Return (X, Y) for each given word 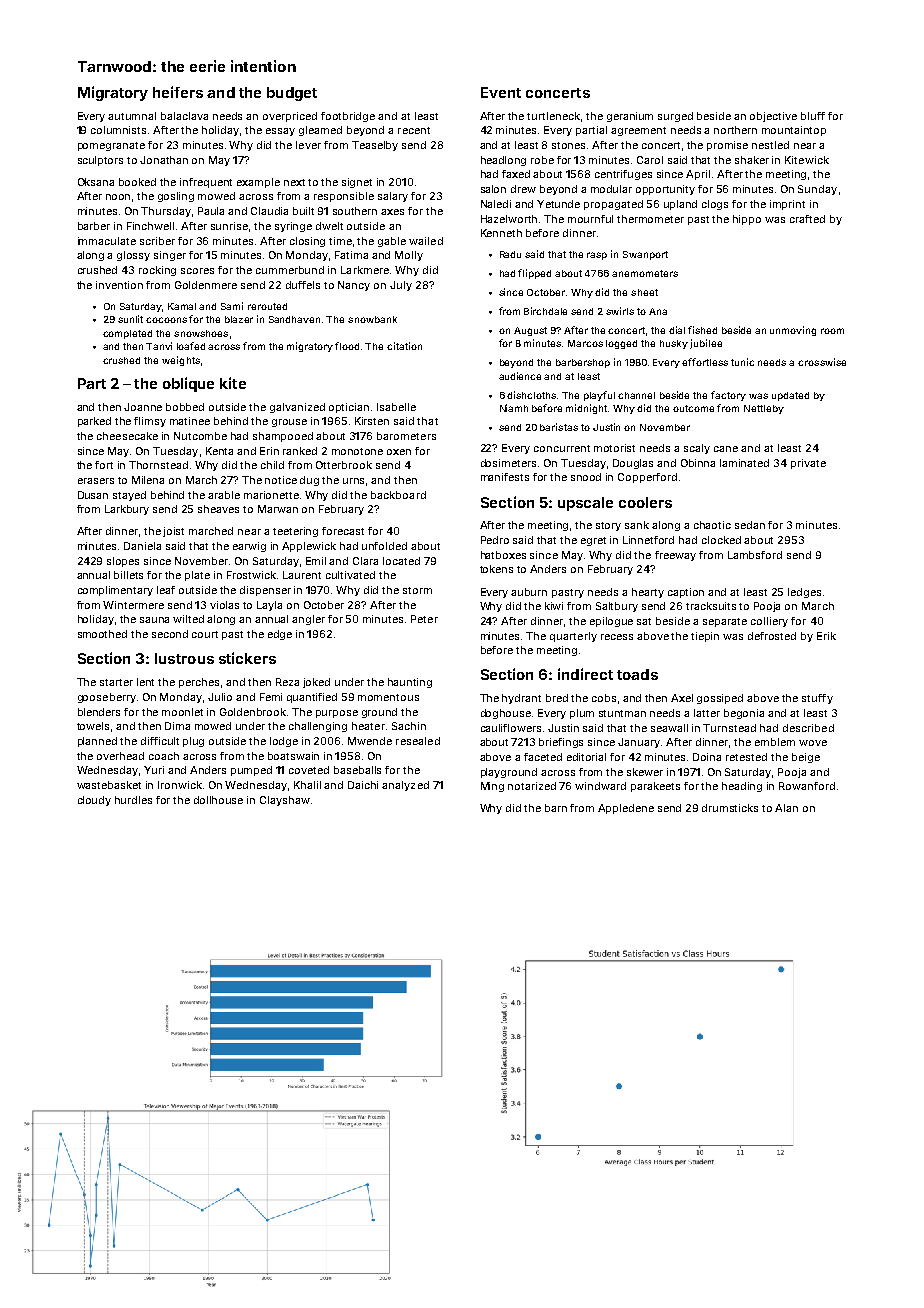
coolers (645, 502)
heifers (178, 92)
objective (773, 117)
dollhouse (218, 800)
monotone (357, 451)
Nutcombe (200, 436)
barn (556, 808)
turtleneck (553, 116)
